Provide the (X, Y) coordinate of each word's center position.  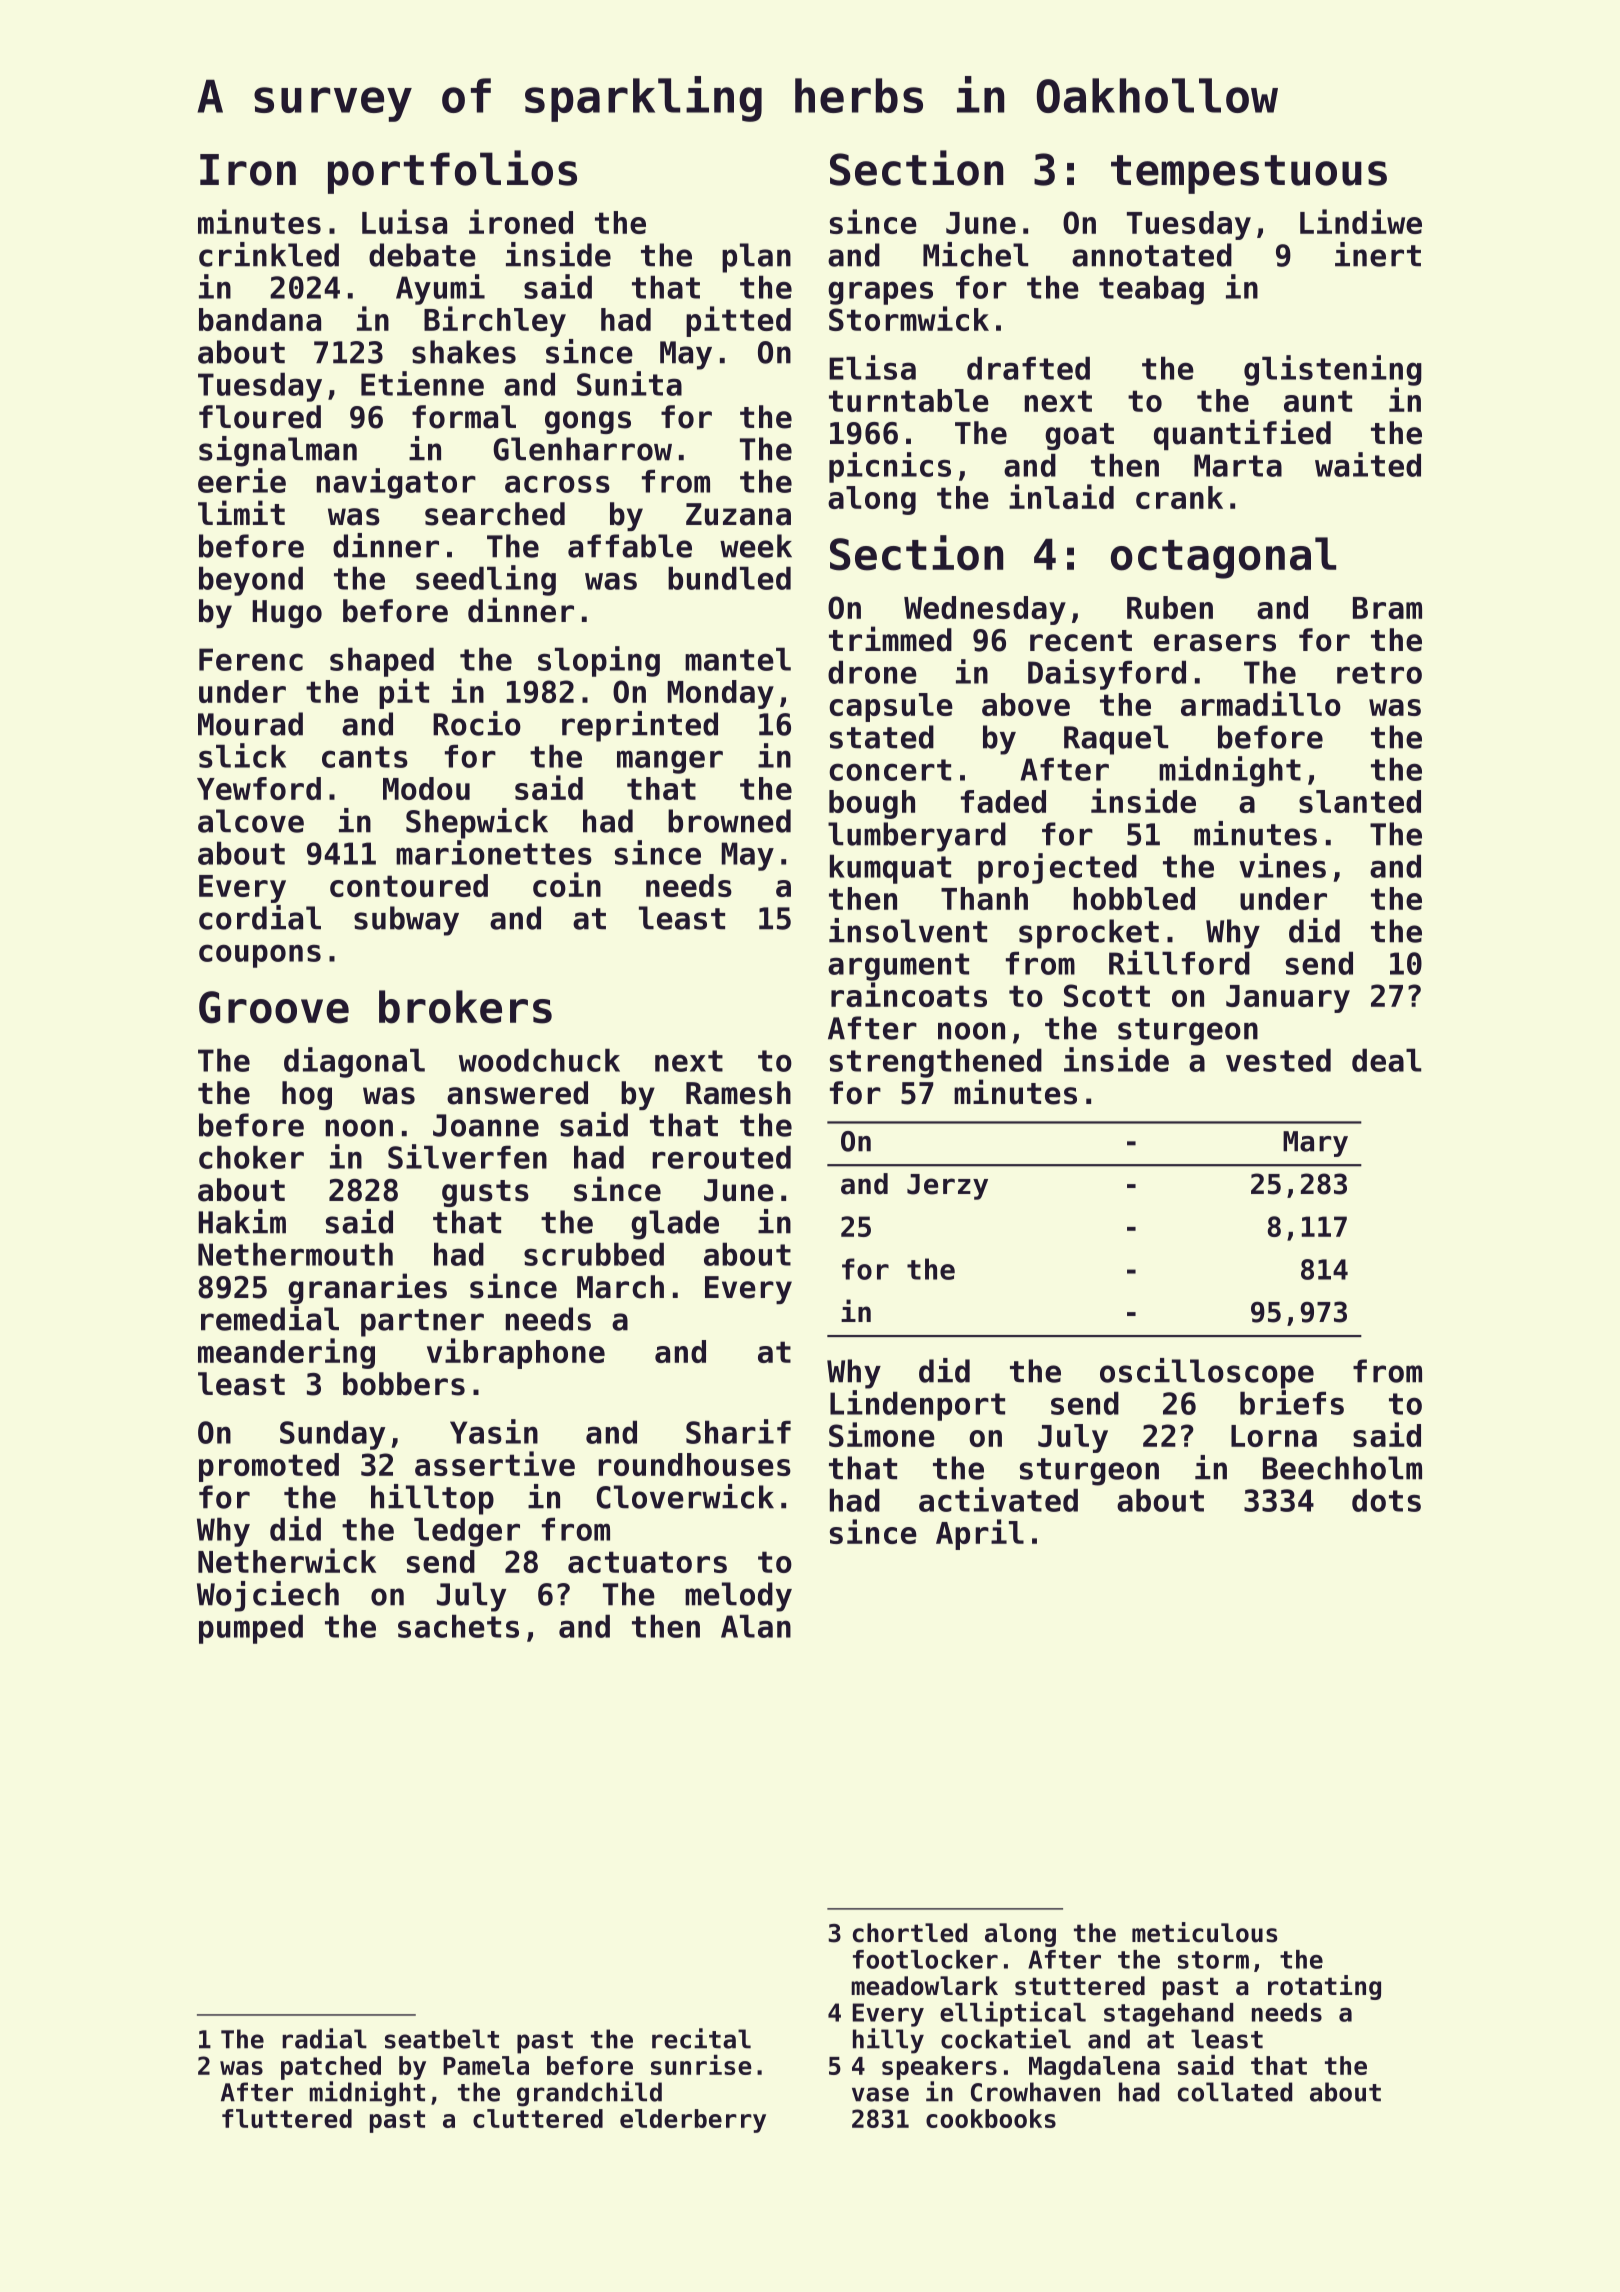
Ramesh (738, 1093)
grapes (880, 293)
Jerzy (947, 1187)
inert (1378, 254)
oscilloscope (1207, 1373)
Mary (1315, 1144)
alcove (251, 821)
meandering (286, 1353)
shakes (464, 352)
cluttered (538, 2118)
